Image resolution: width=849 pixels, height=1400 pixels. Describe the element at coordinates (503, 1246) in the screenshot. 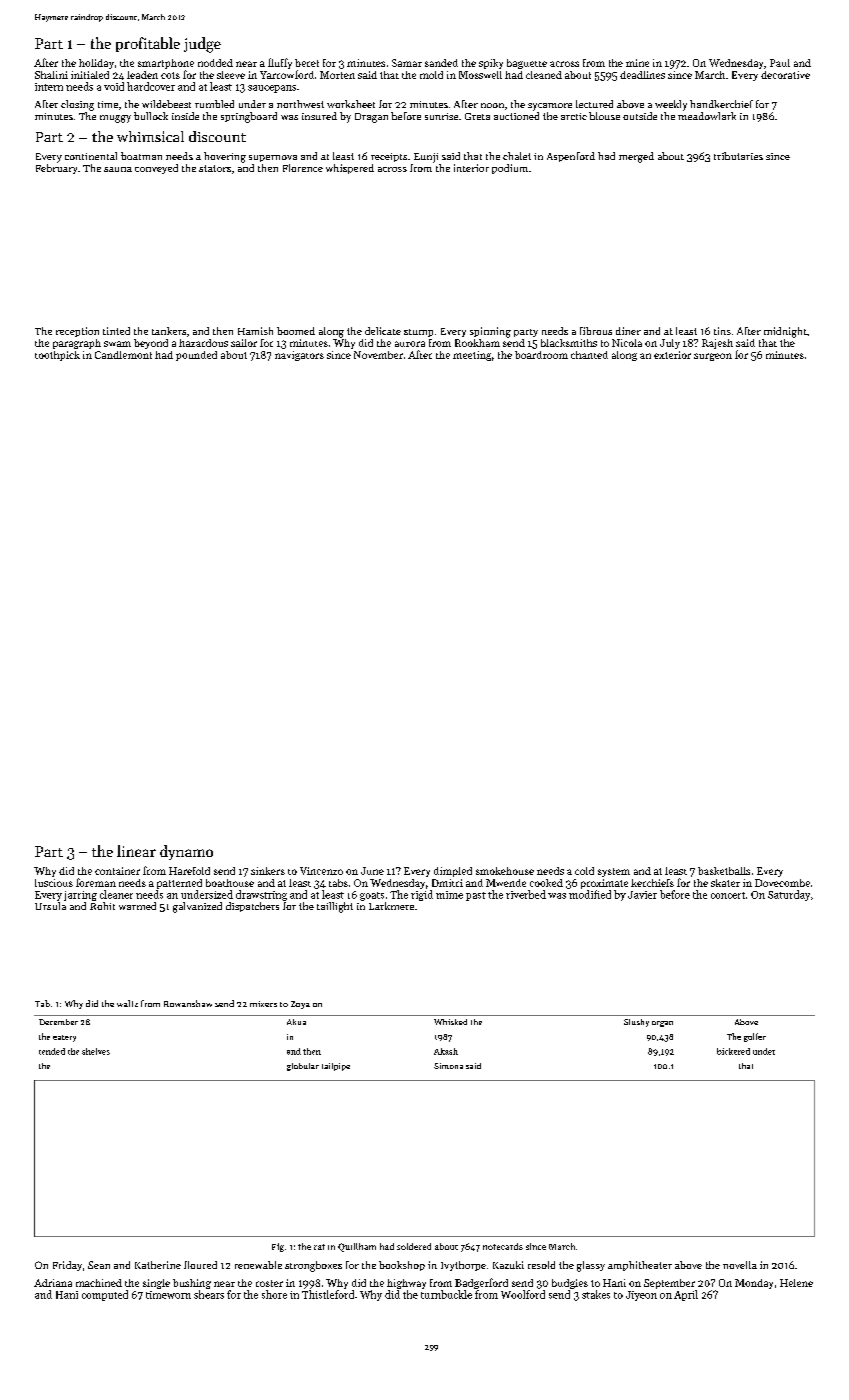

I see `notecards` at that location.
